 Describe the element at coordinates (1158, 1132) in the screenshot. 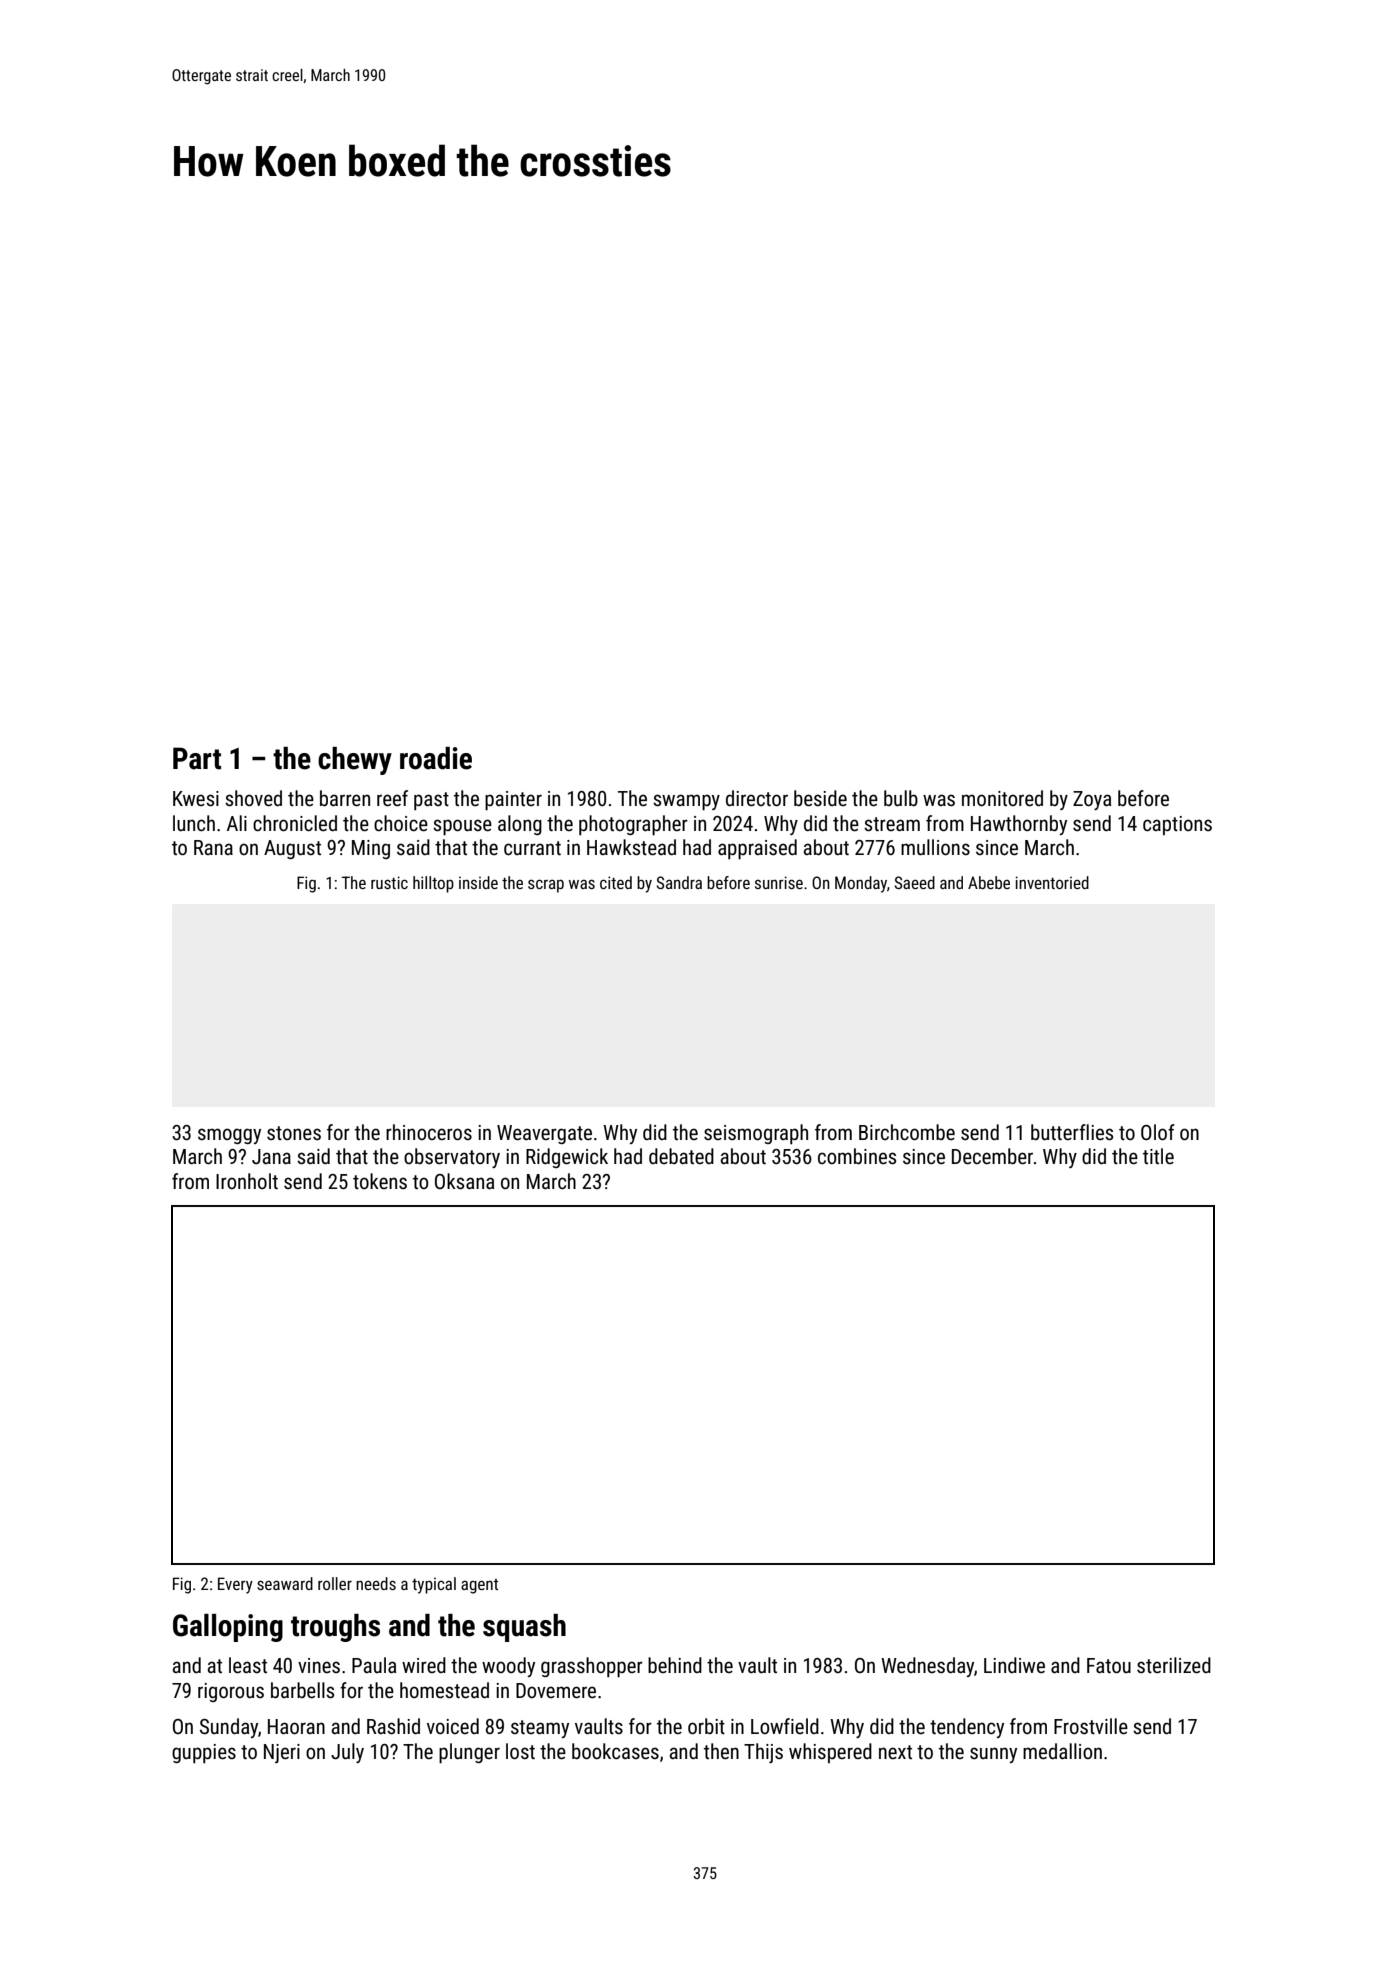

I see `Olof` at that location.
